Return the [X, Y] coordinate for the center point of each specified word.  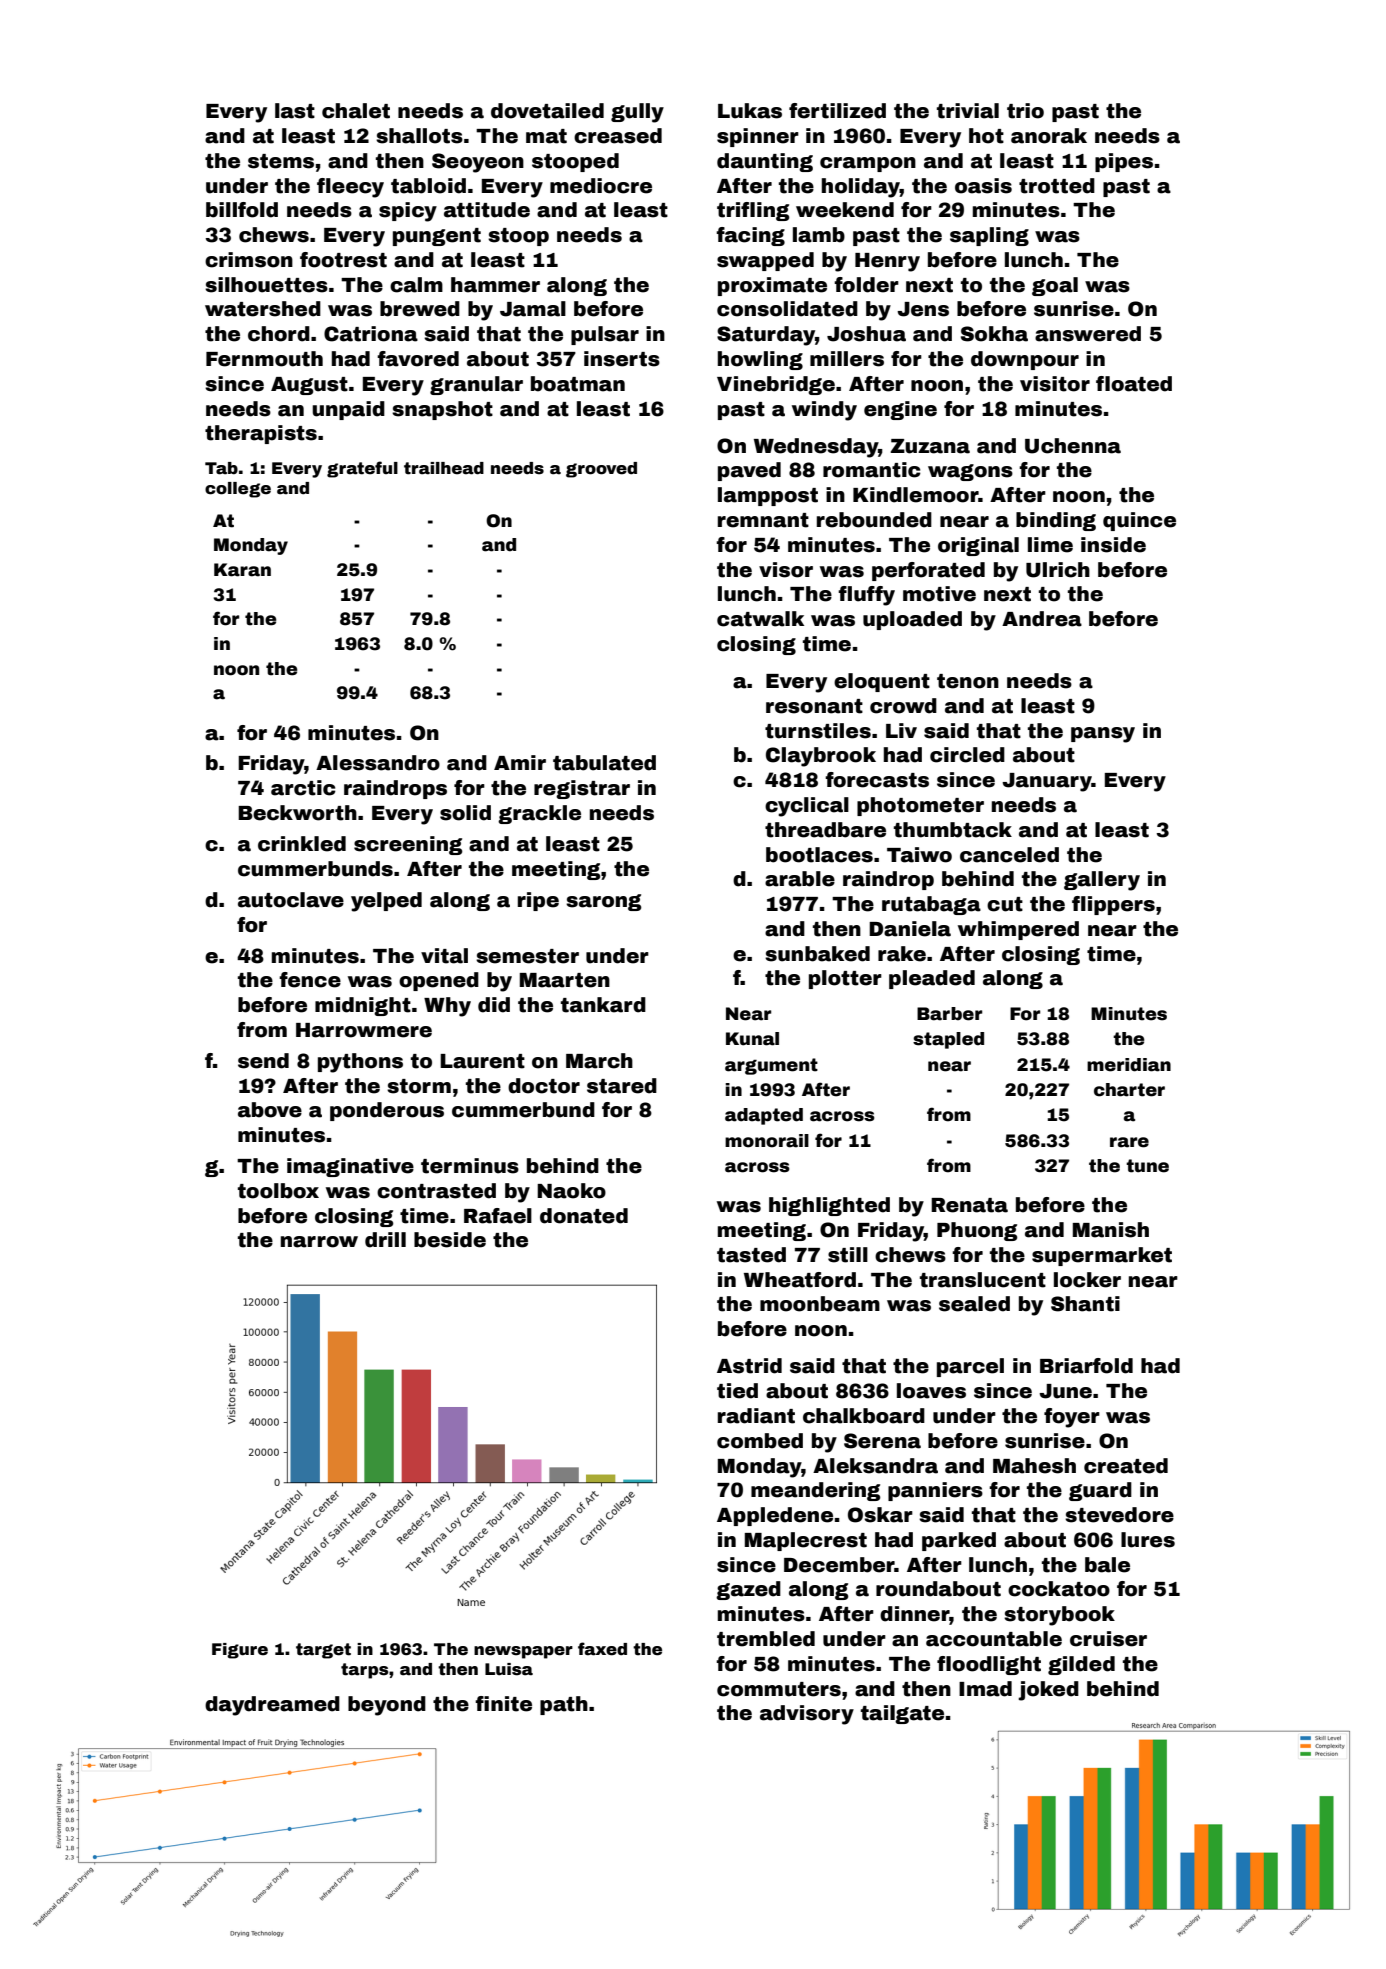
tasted [751, 1255]
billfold [242, 210]
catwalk [760, 619]
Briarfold [1086, 1366]
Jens [923, 309]
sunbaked [817, 954]
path [564, 1705]
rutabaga [931, 905]
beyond [387, 1706]
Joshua [866, 334]
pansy [1103, 735]
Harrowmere [364, 1030]
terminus [470, 1166]
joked [1048, 1691]
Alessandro [378, 763]
